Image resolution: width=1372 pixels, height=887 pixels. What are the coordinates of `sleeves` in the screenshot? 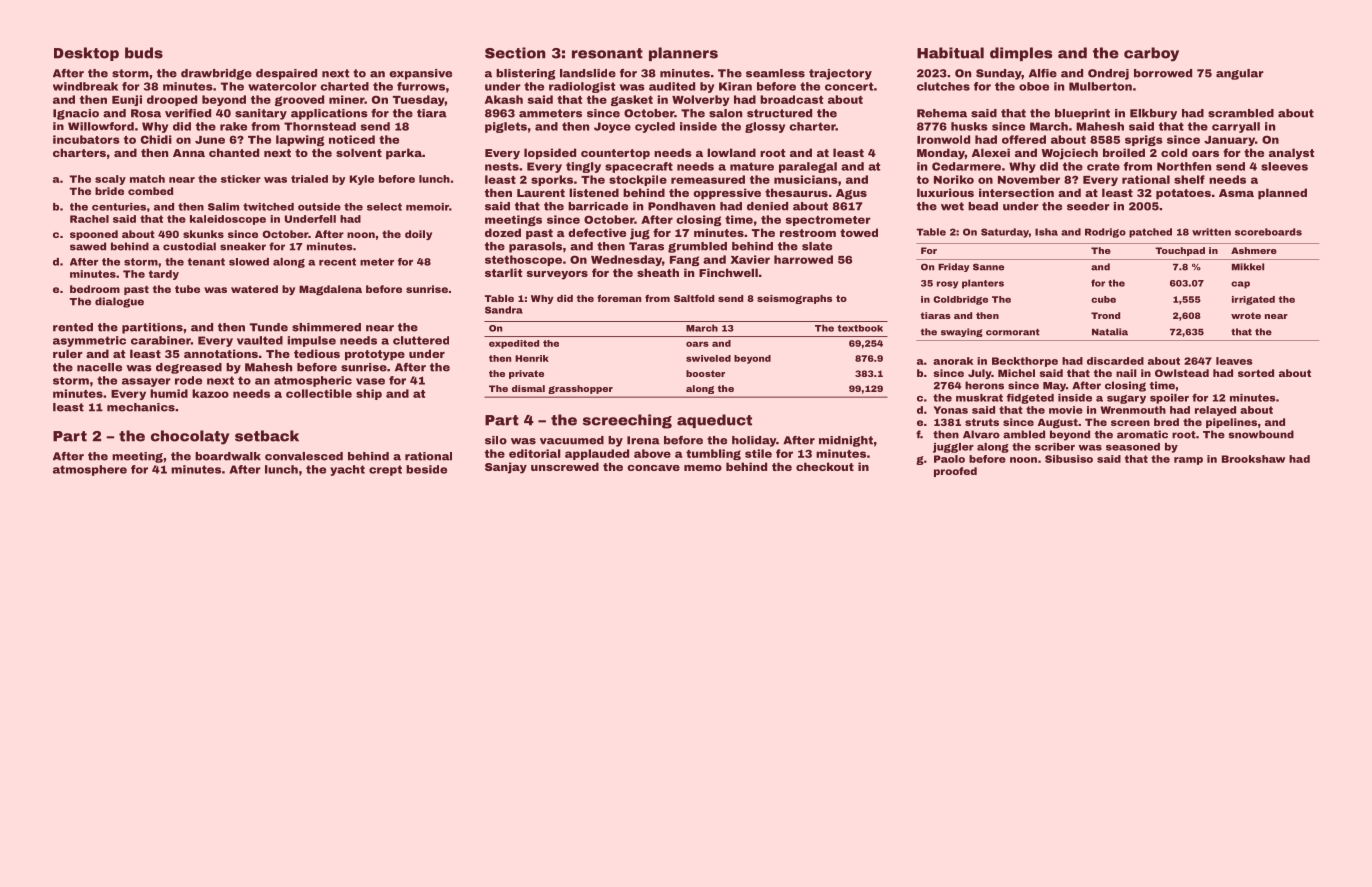 It's located at (1284, 166).
